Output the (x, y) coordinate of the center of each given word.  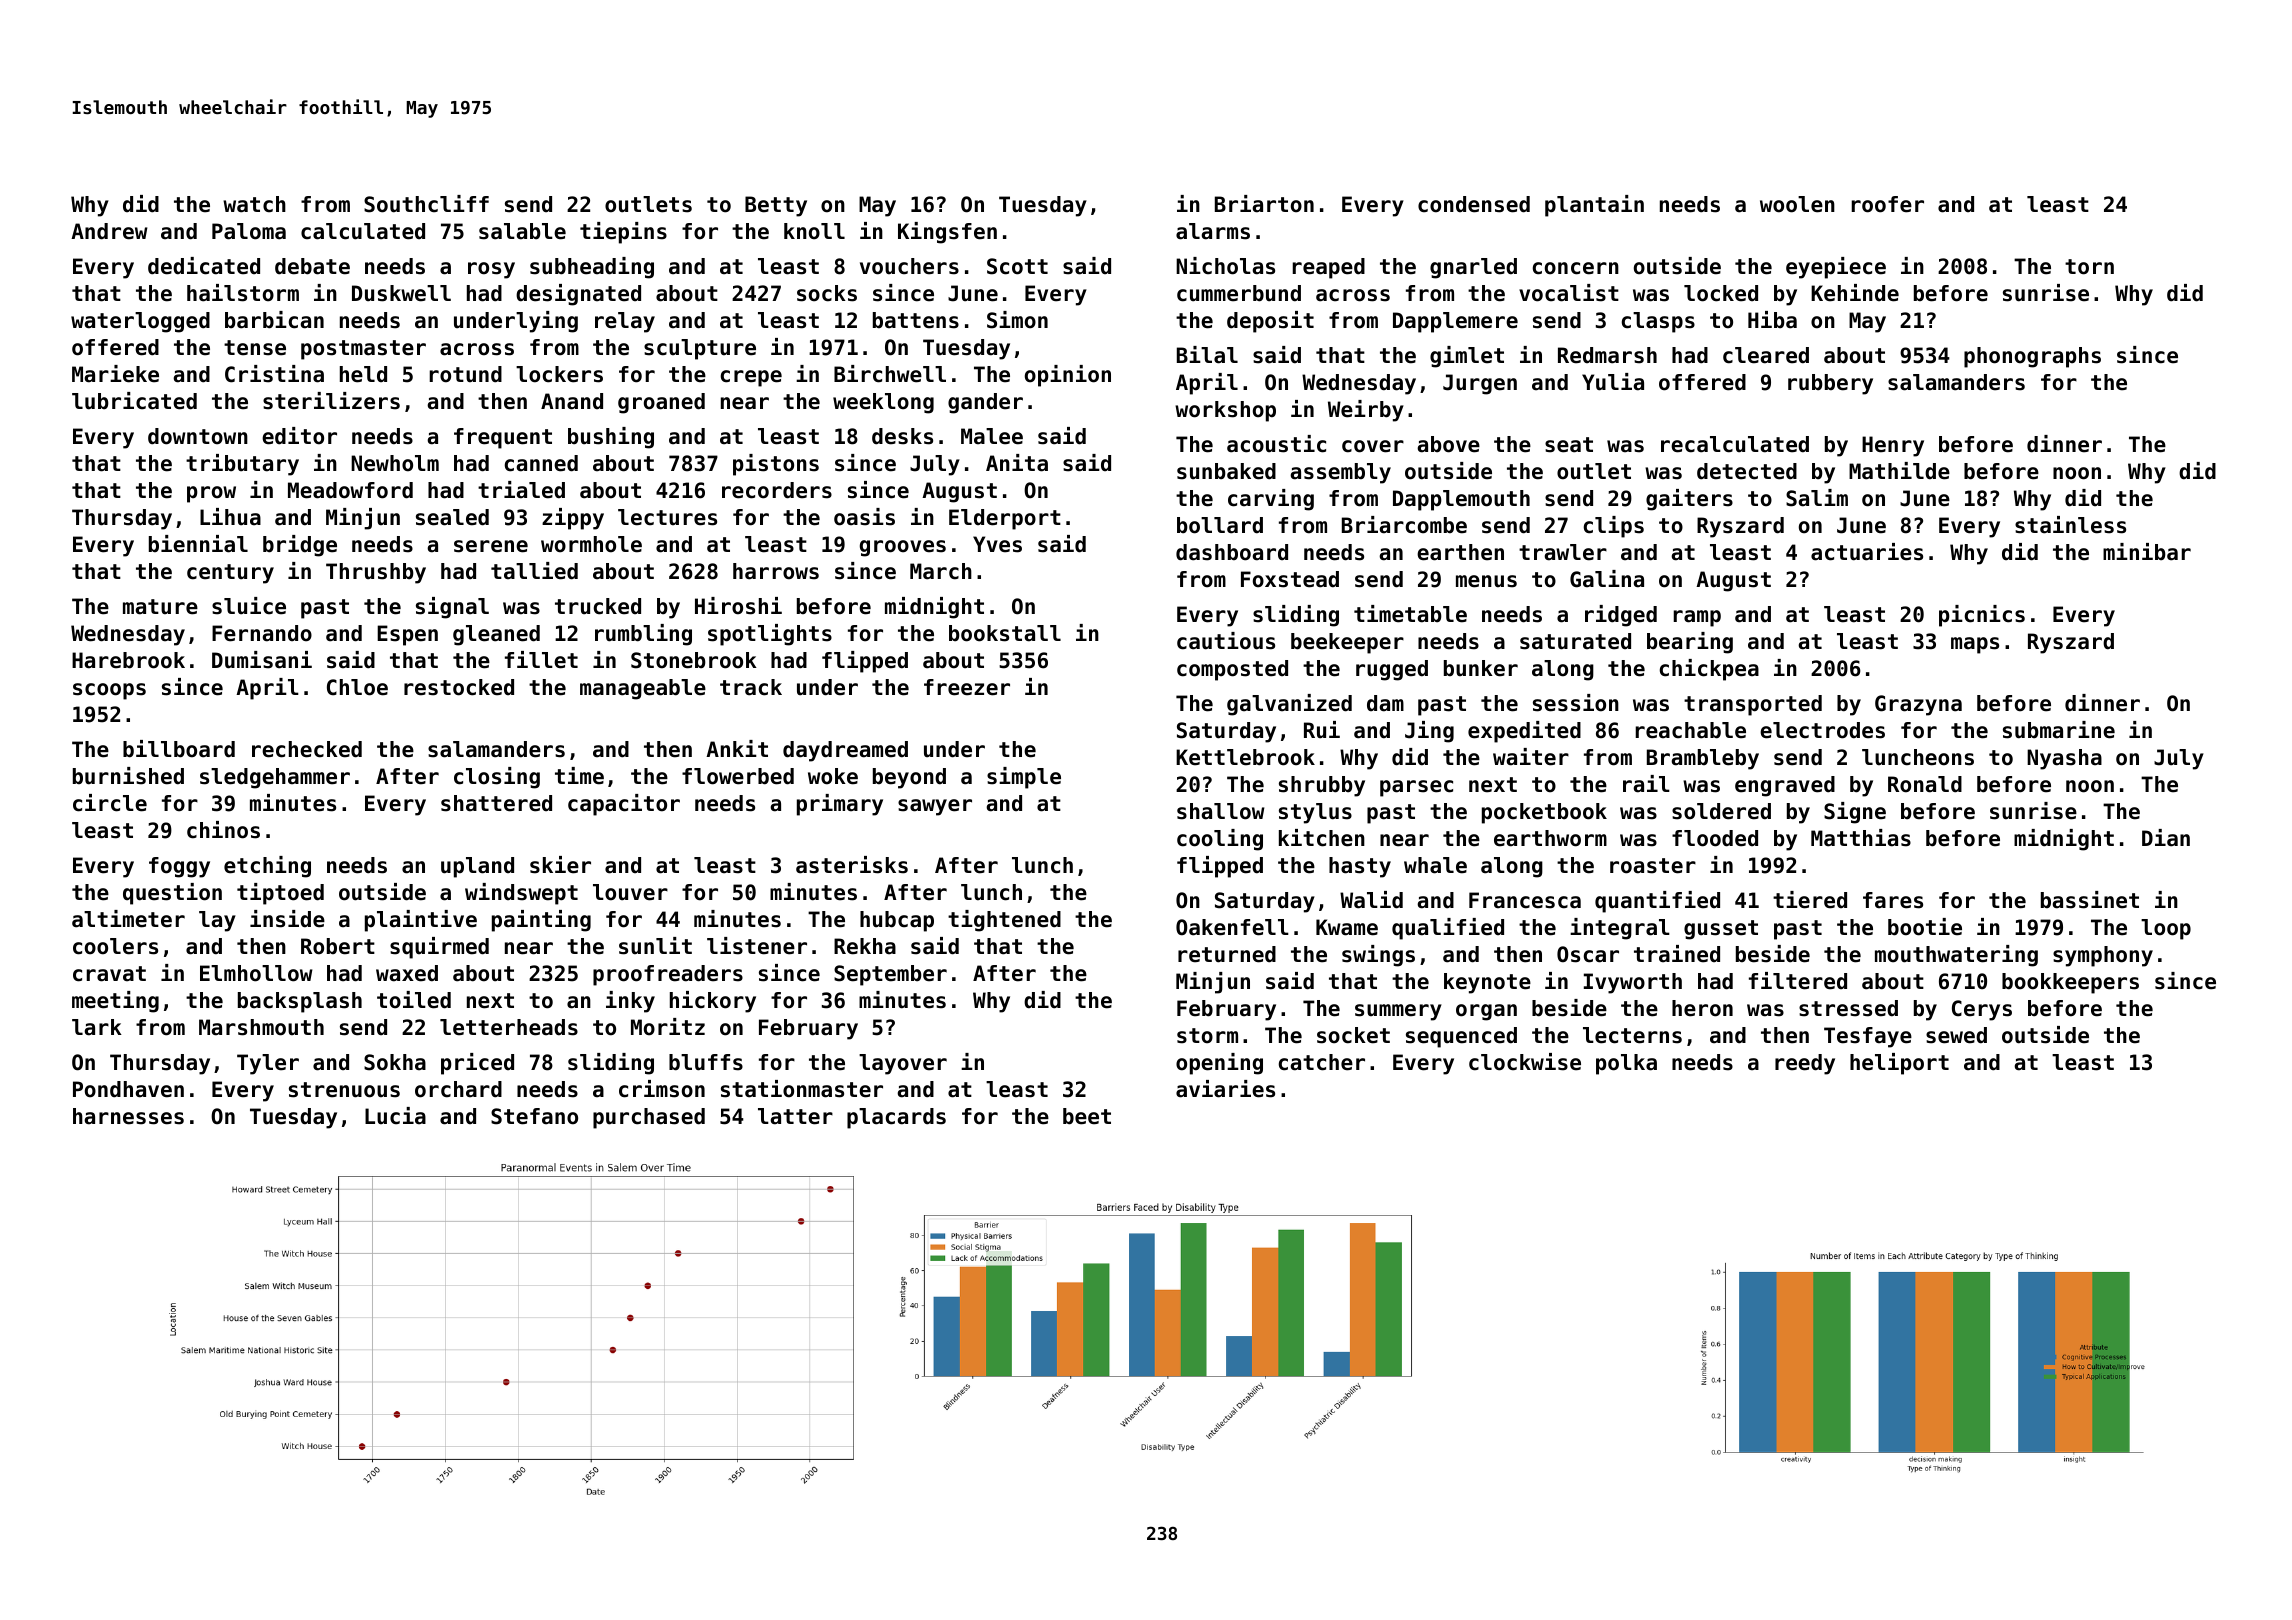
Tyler (268, 1064)
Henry (1893, 446)
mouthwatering (1956, 956)
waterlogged (140, 322)
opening (1219, 1064)
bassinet (2090, 900)
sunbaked (1226, 471)
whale (1435, 865)
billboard (179, 749)
